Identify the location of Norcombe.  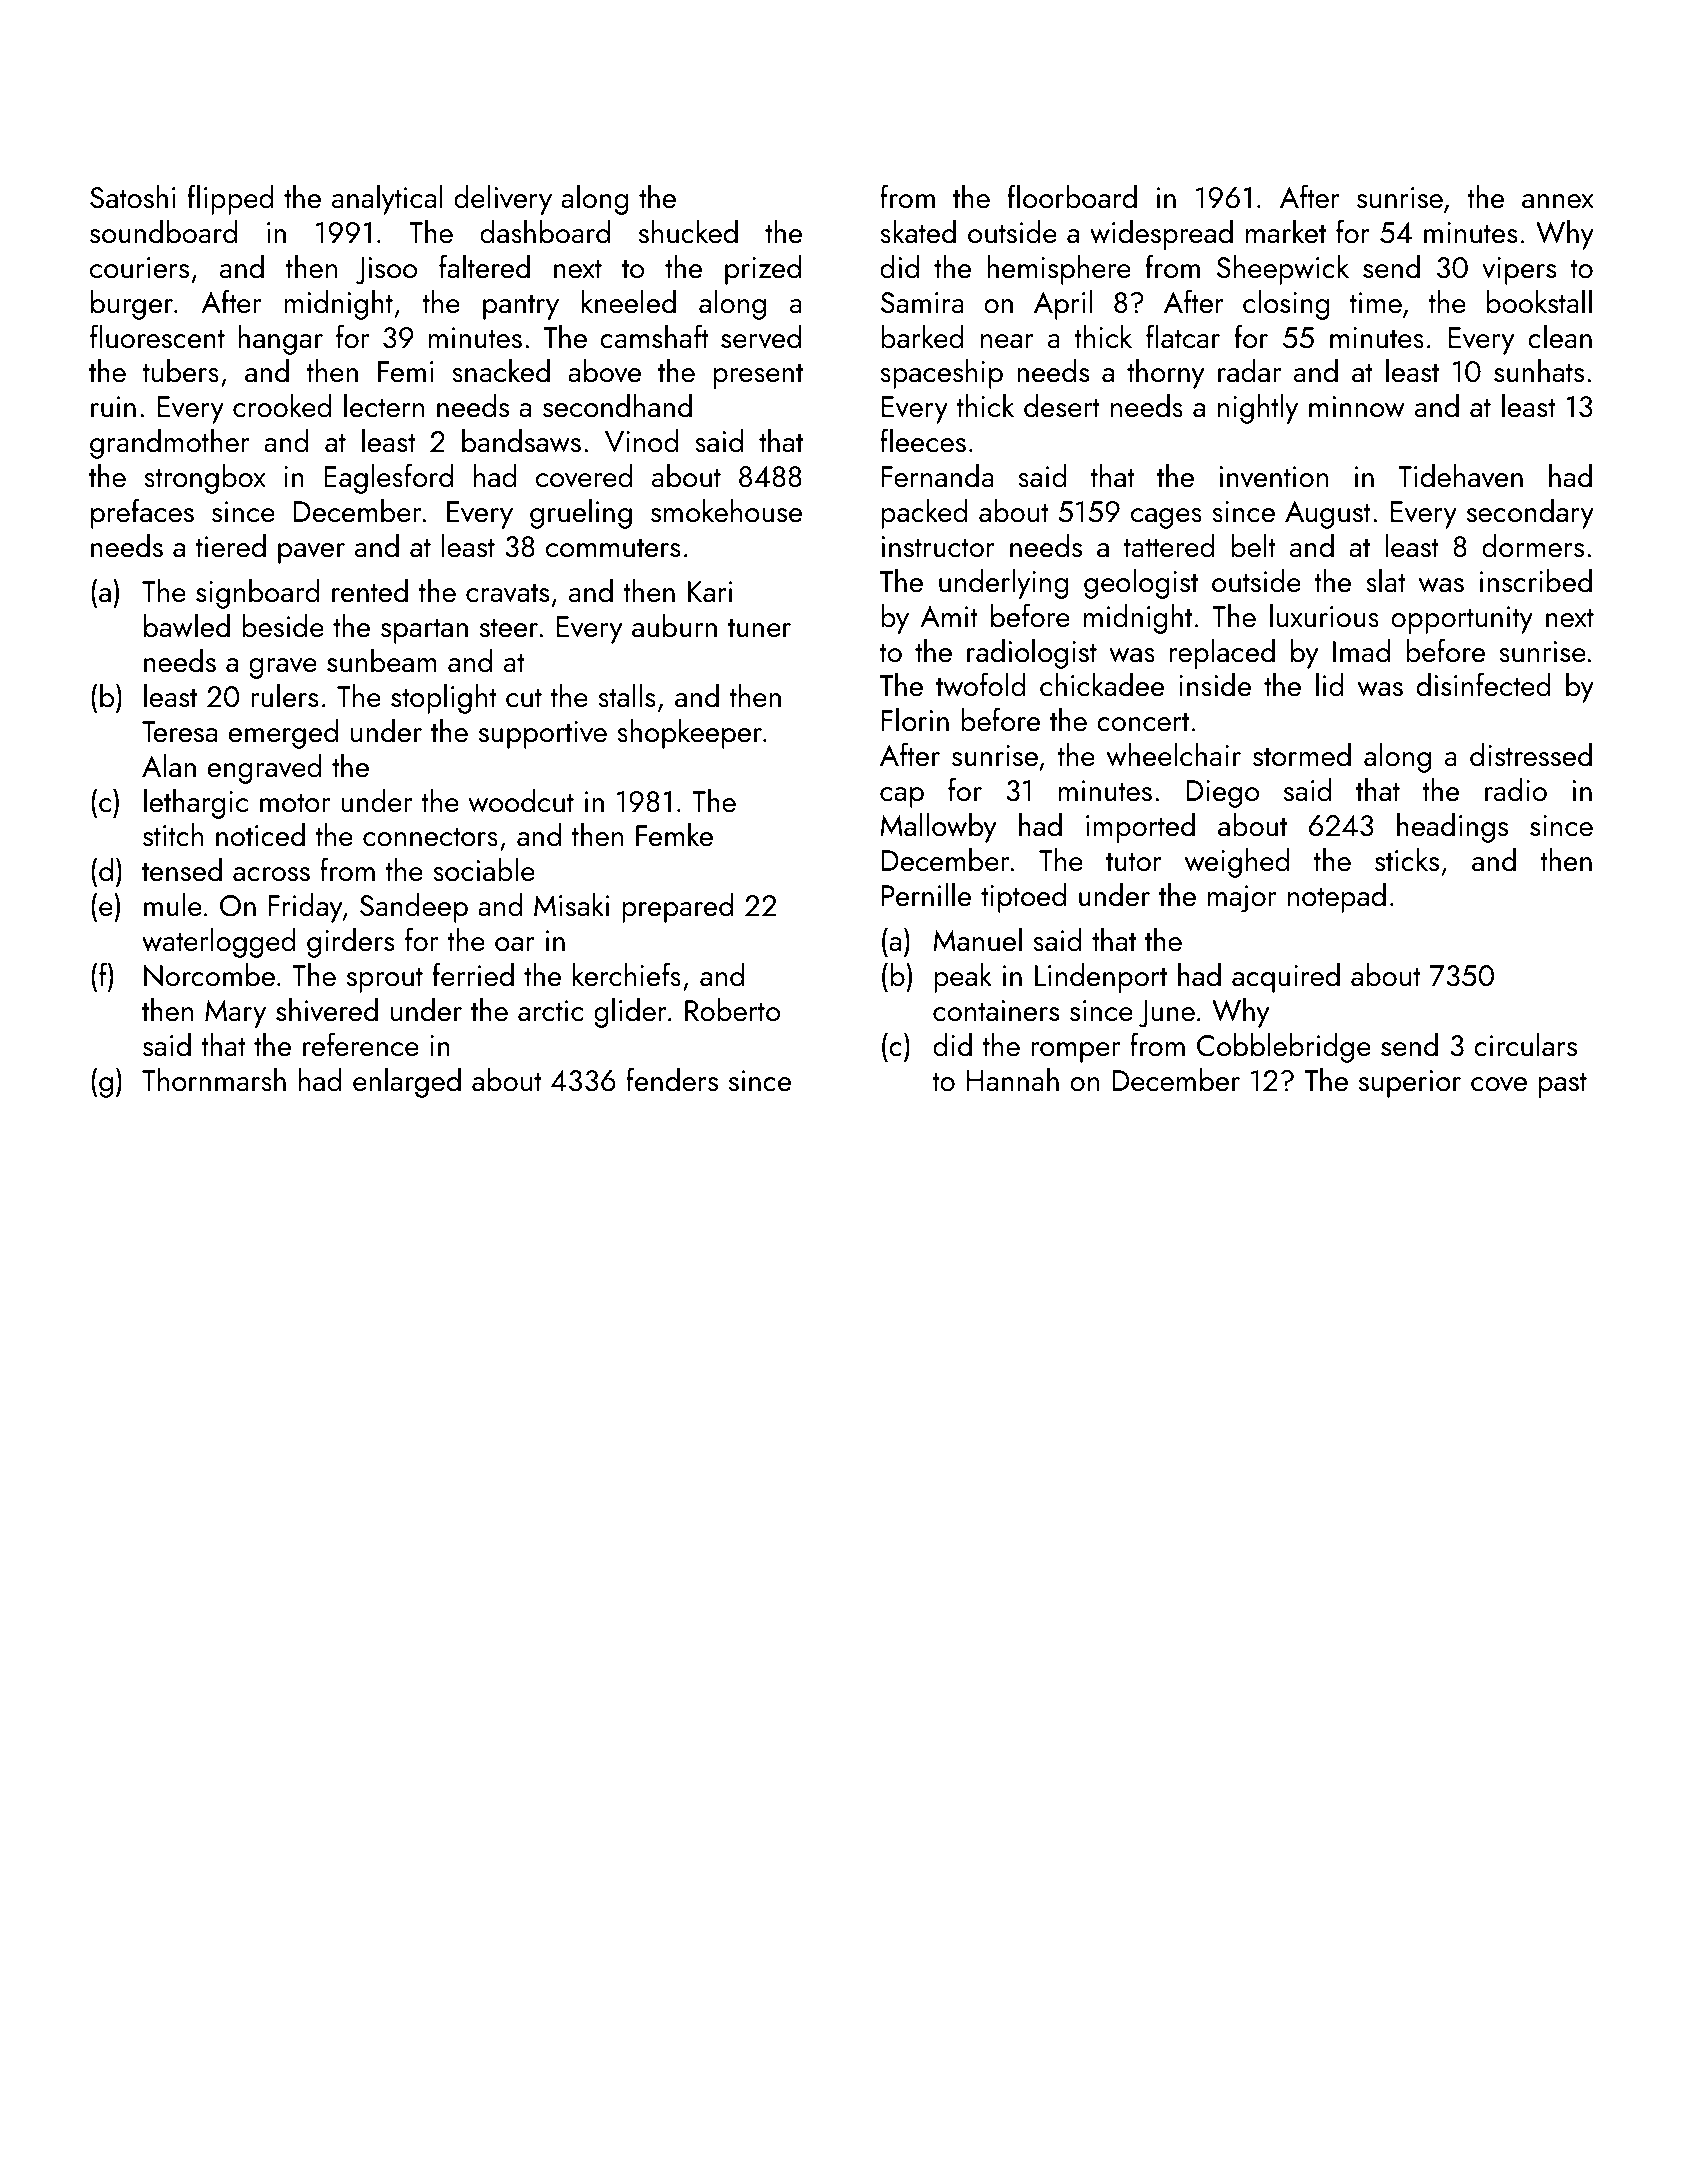
(209, 975).
